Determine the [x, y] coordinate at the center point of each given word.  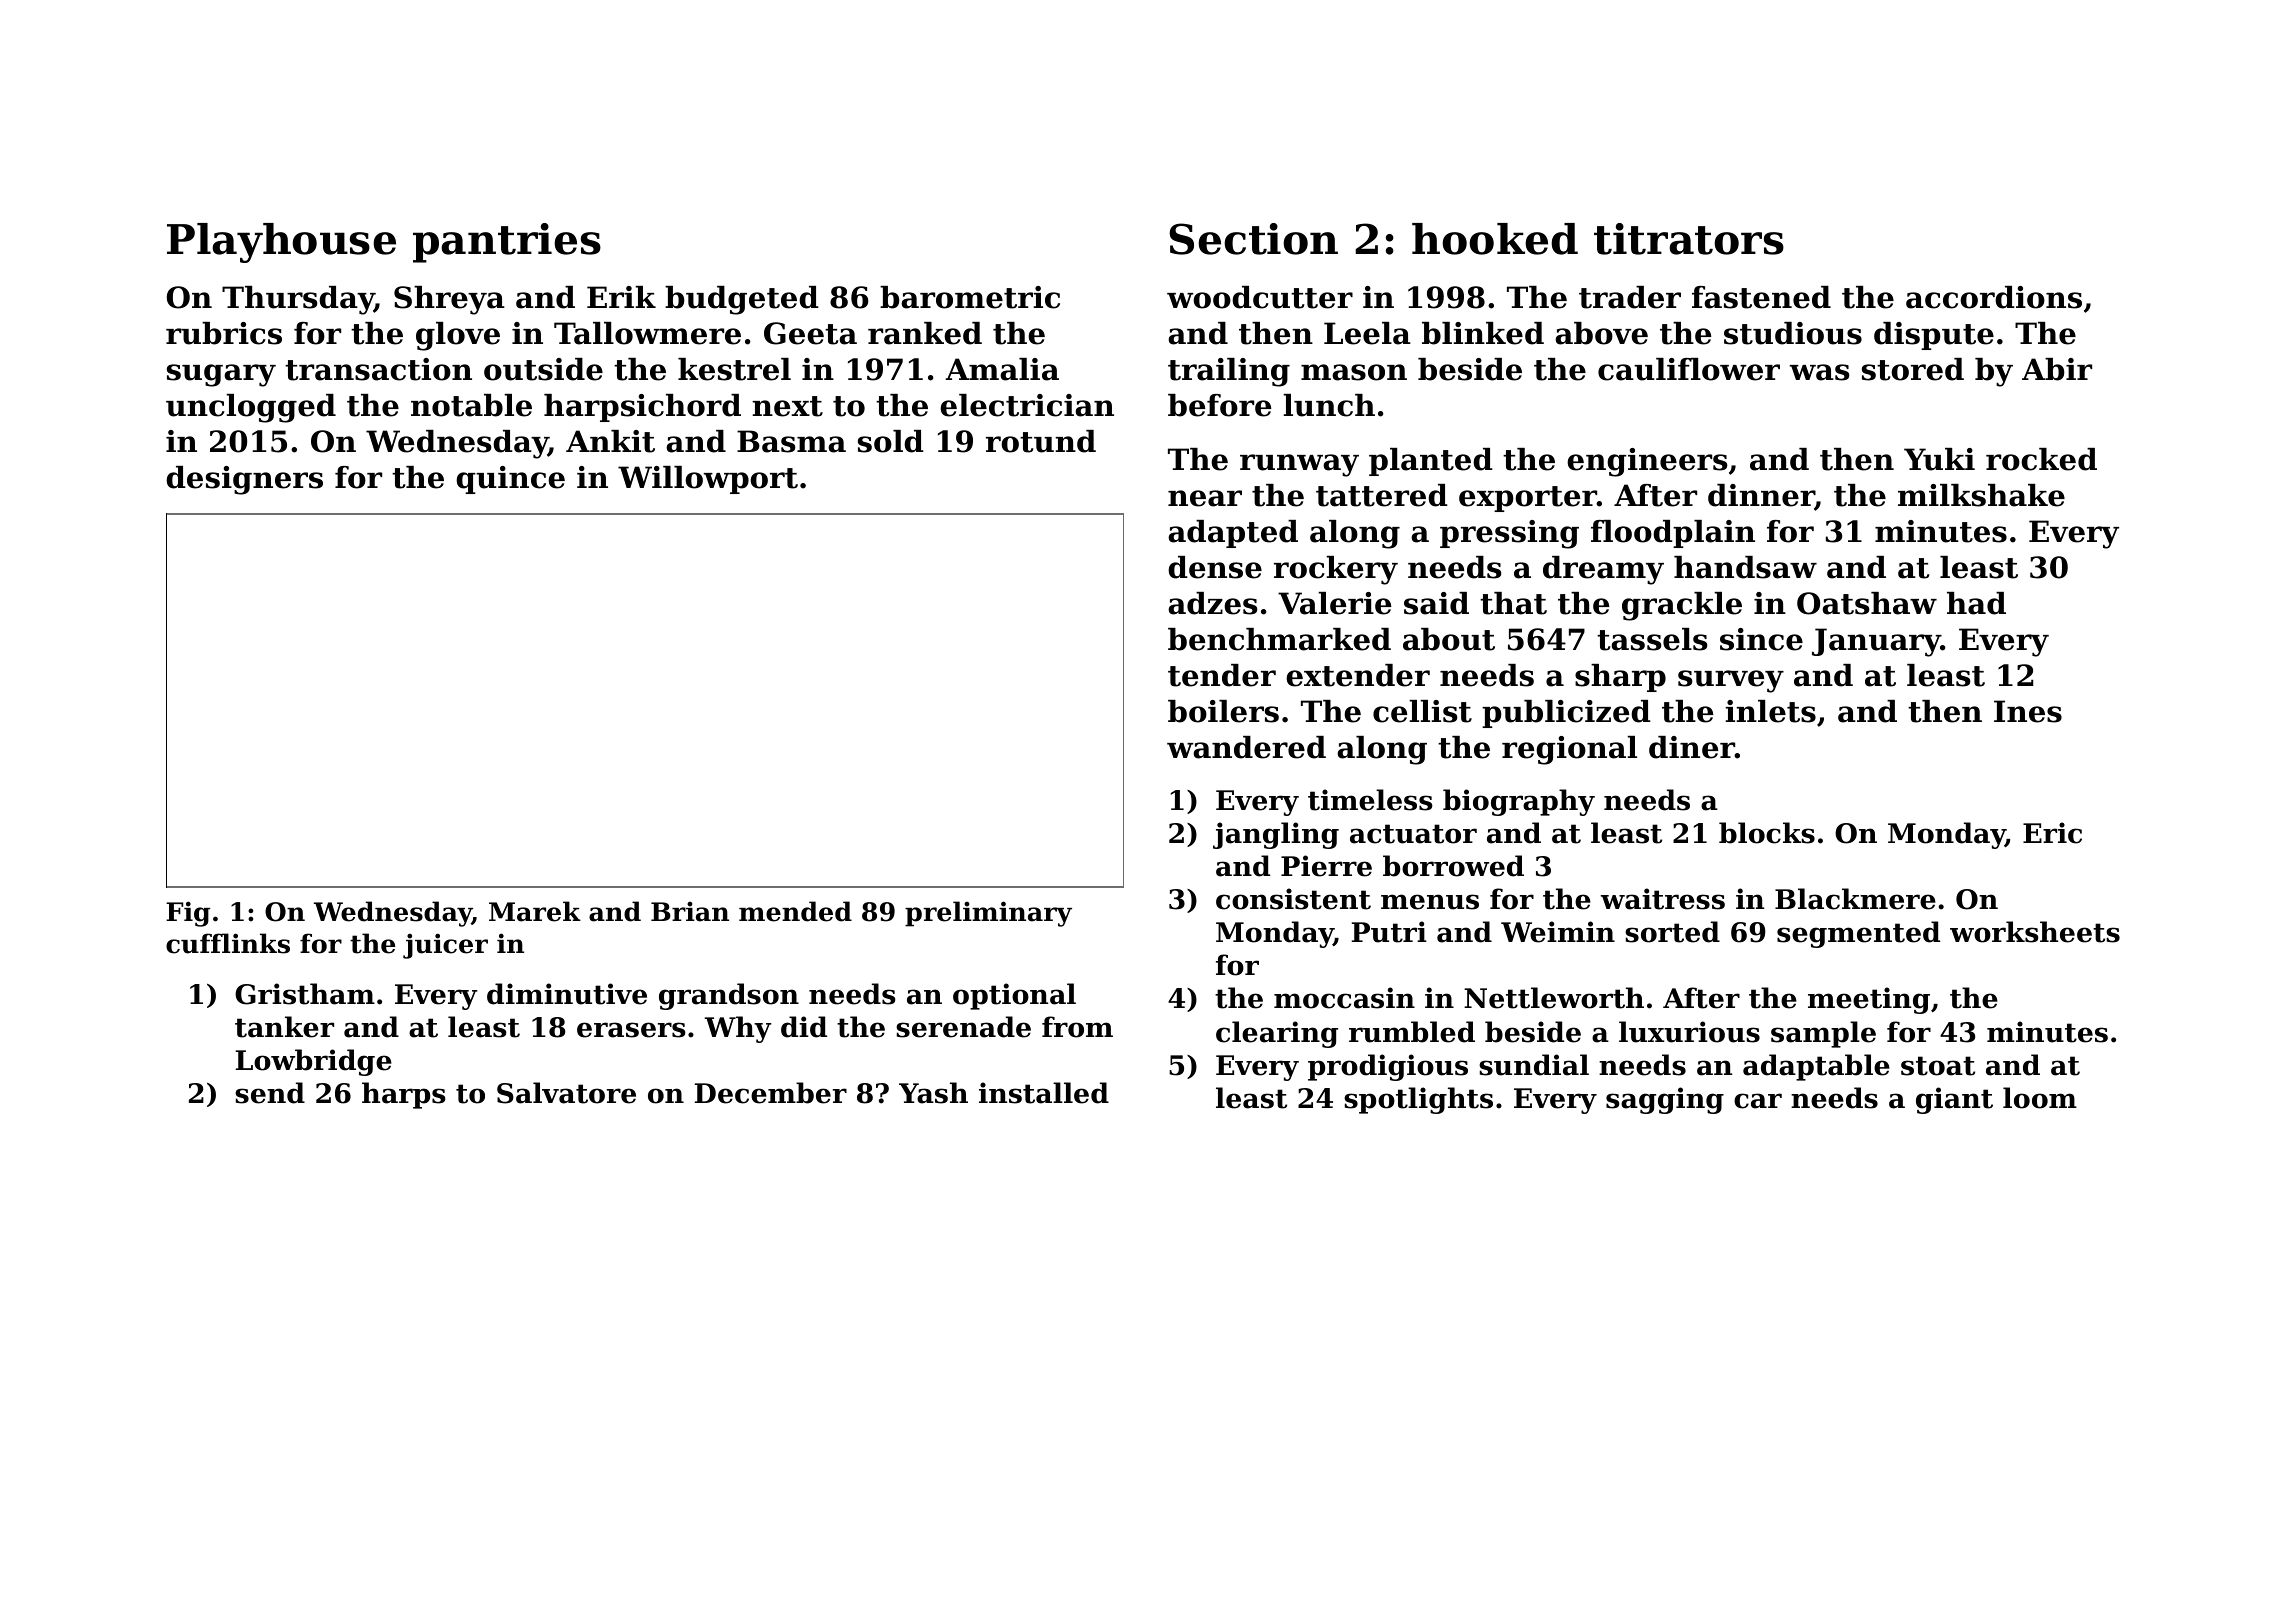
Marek [535, 911]
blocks [1767, 833]
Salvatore [566, 1093]
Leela [1367, 333]
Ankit [610, 441]
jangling [1276, 835]
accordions [1994, 297]
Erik [621, 297]
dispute [1934, 336]
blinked [1483, 333]
